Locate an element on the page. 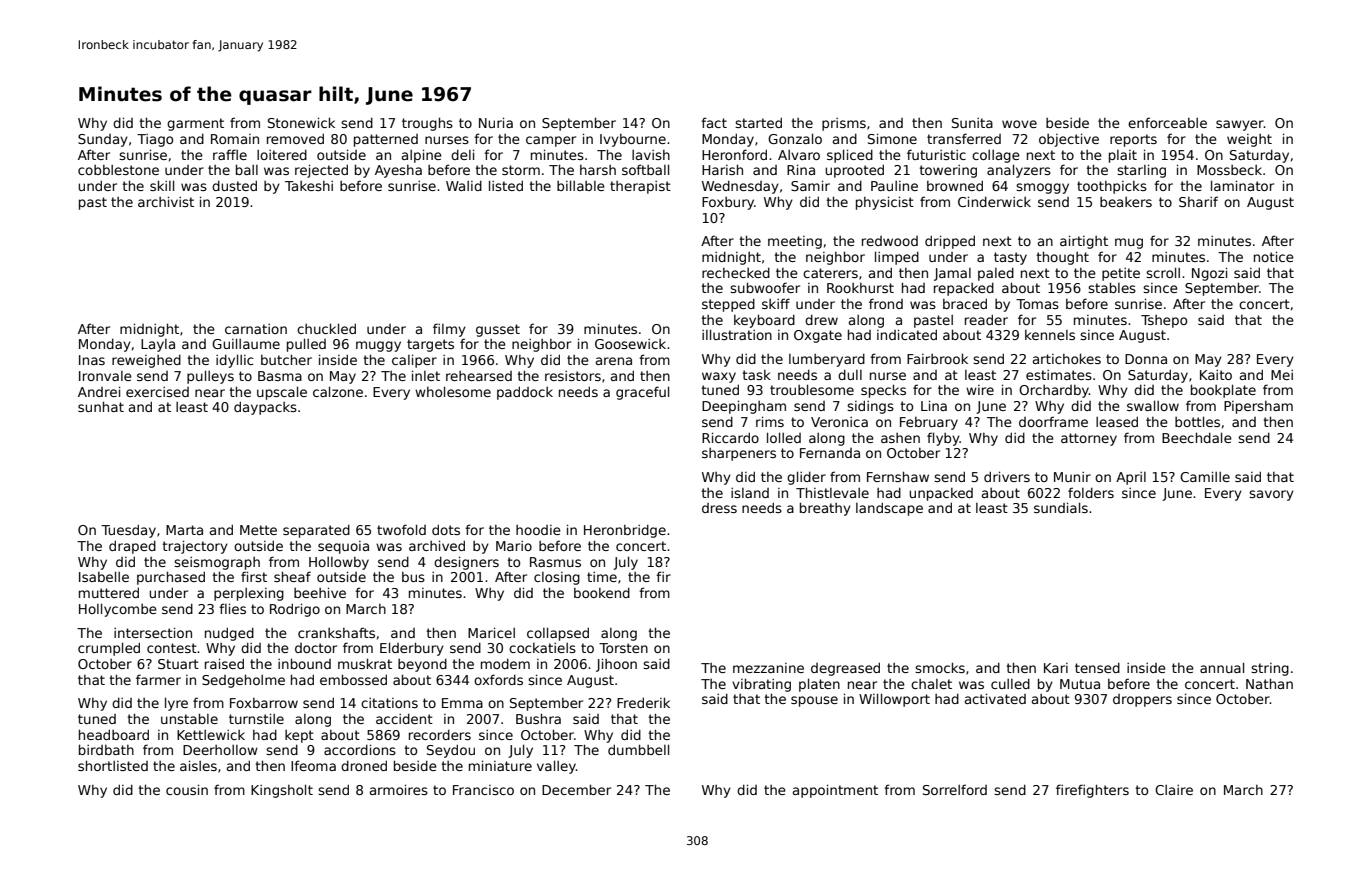  savory is located at coordinates (1271, 495).
